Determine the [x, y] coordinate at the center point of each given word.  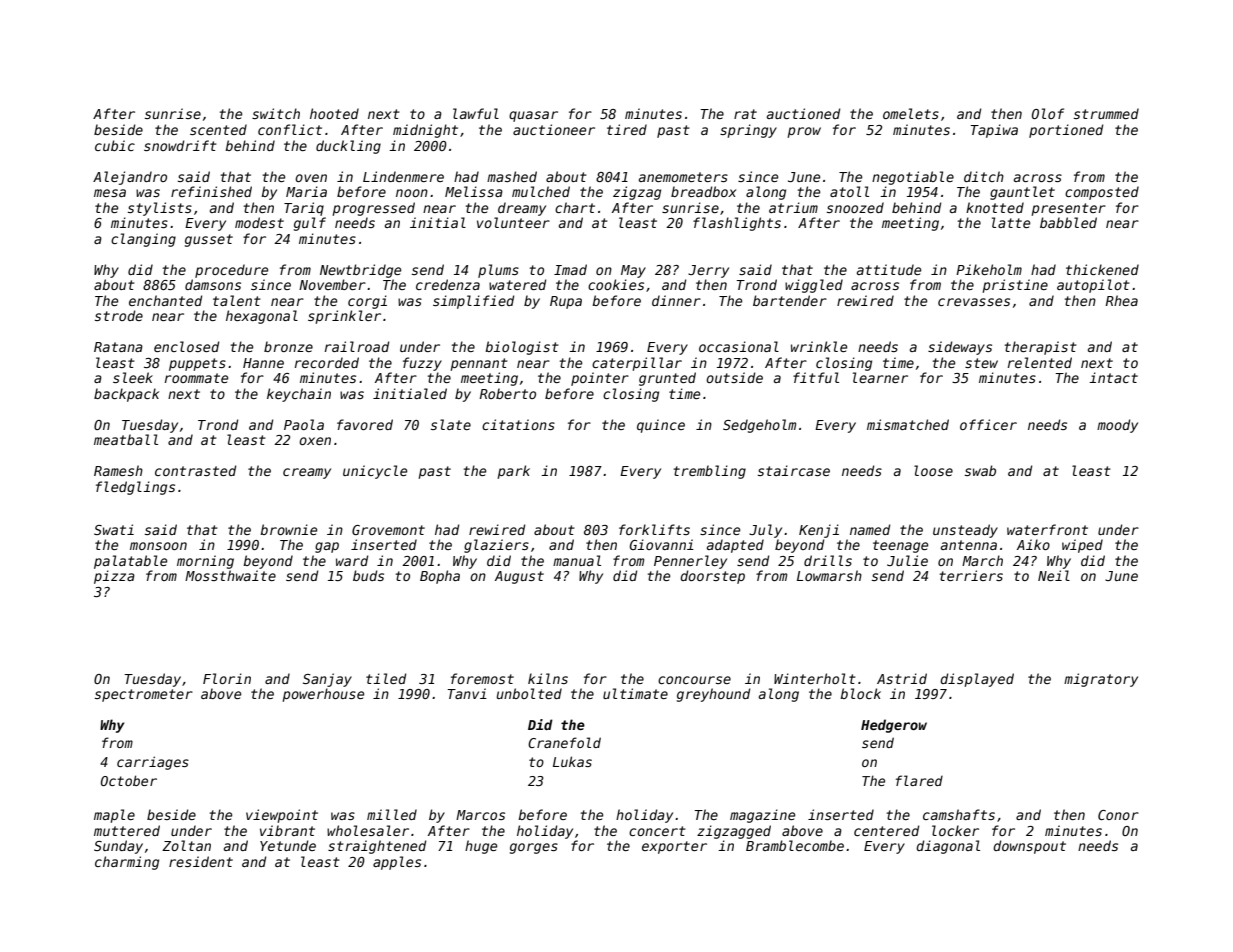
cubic [115, 145]
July [765, 531]
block [860, 693]
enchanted [165, 300]
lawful [476, 113]
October [129, 780]
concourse [694, 680]
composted [1102, 193]
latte [1011, 222]
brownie [288, 529]
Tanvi [467, 693]
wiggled [814, 286]
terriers [971, 575]
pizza [114, 577]
